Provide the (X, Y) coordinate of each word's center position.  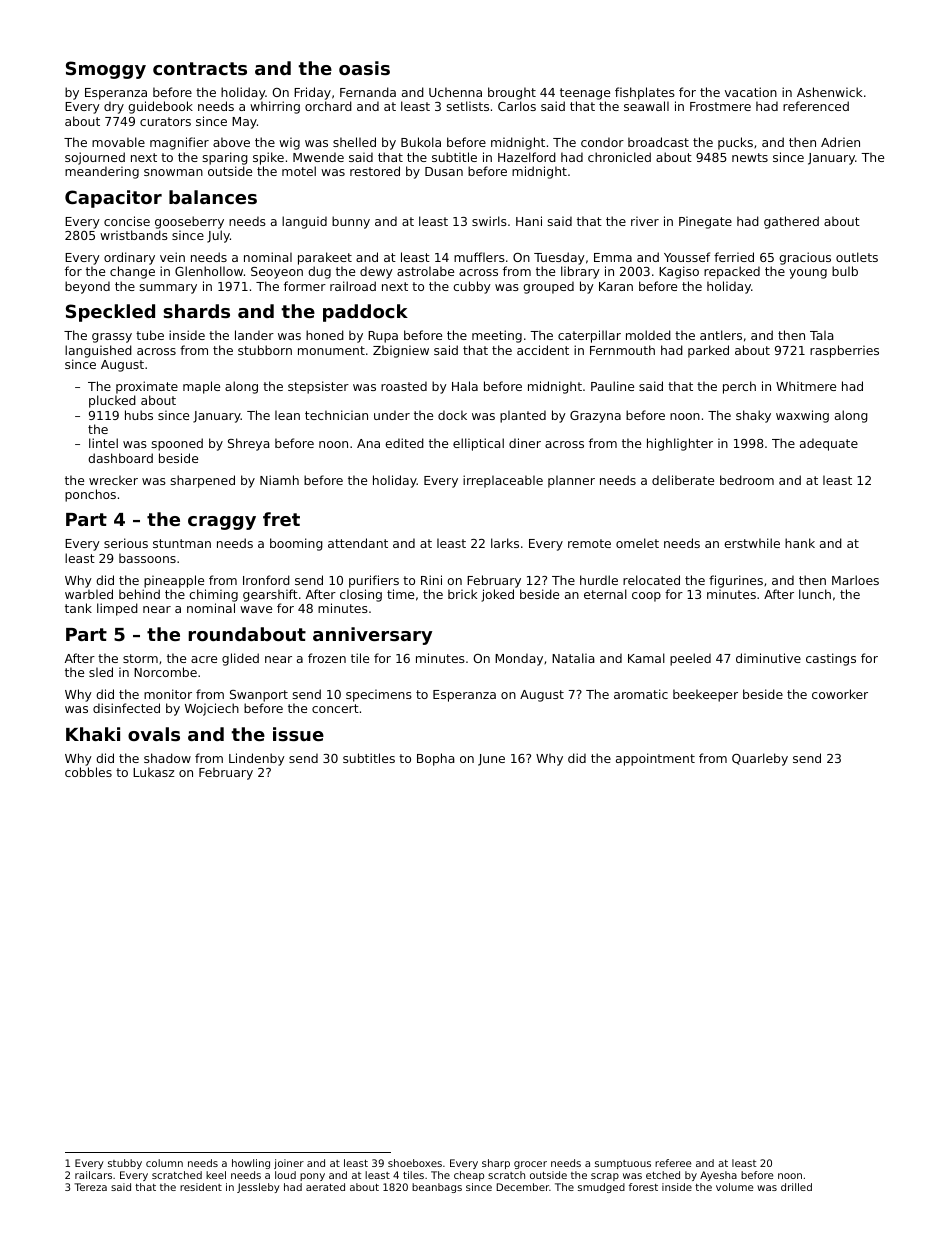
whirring (275, 107)
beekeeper (705, 695)
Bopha (436, 759)
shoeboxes (415, 1163)
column (164, 1163)
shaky (753, 416)
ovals (154, 734)
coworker (840, 694)
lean (287, 415)
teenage (585, 94)
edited (404, 443)
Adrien (840, 142)
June (491, 760)
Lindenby (257, 759)
